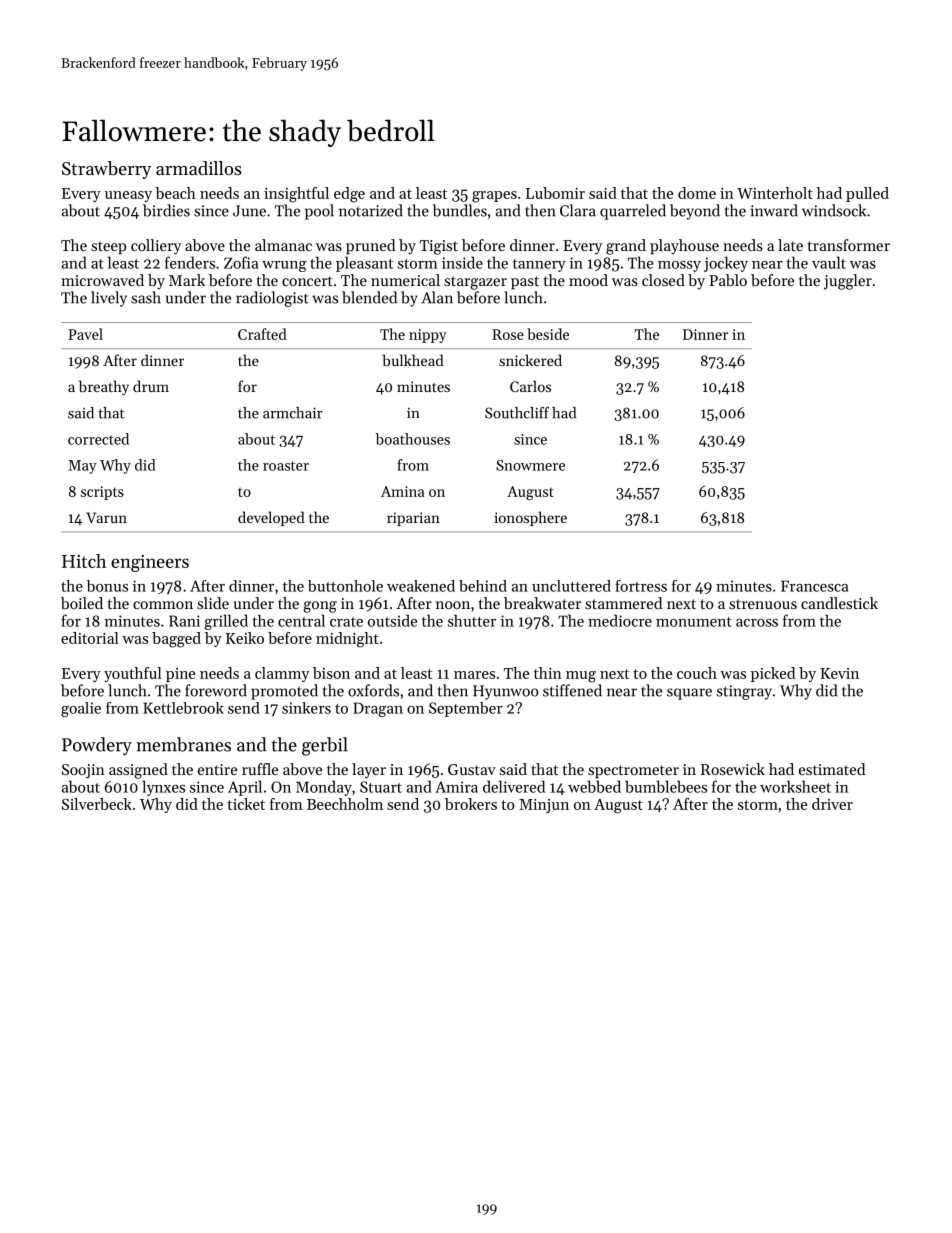  What do you see at coordinates (530, 360) in the screenshot?
I see `snickered` at bounding box center [530, 360].
